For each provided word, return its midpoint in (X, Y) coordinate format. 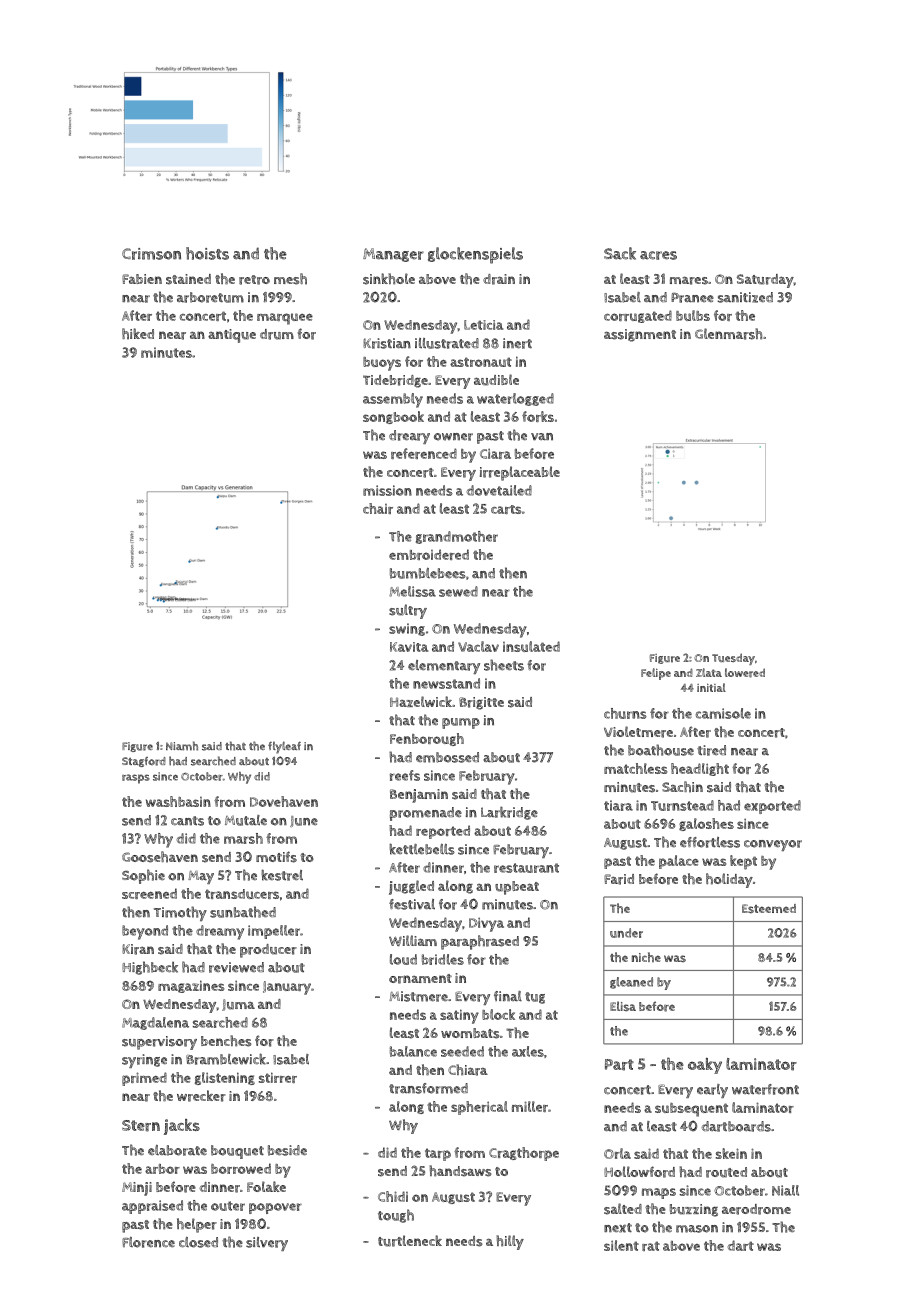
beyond (145, 932)
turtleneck (410, 1241)
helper (197, 1225)
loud (403, 959)
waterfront (765, 1089)
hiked (138, 334)
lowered (745, 673)
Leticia (484, 325)
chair (378, 508)
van (542, 437)
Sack (620, 253)
